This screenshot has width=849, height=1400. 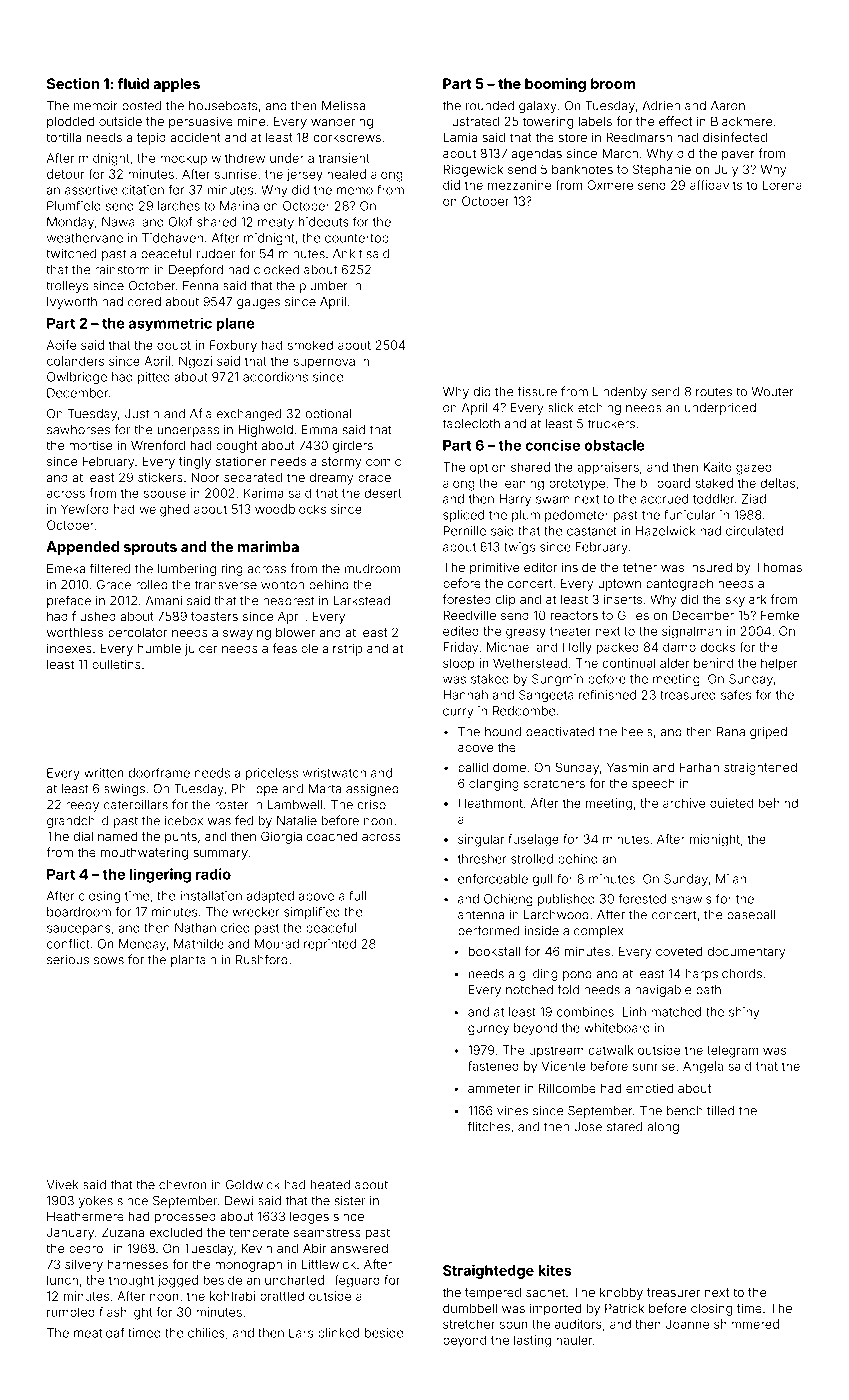 What do you see at coordinates (262, 959) in the screenshot?
I see `Rushford` at bounding box center [262, 959].
